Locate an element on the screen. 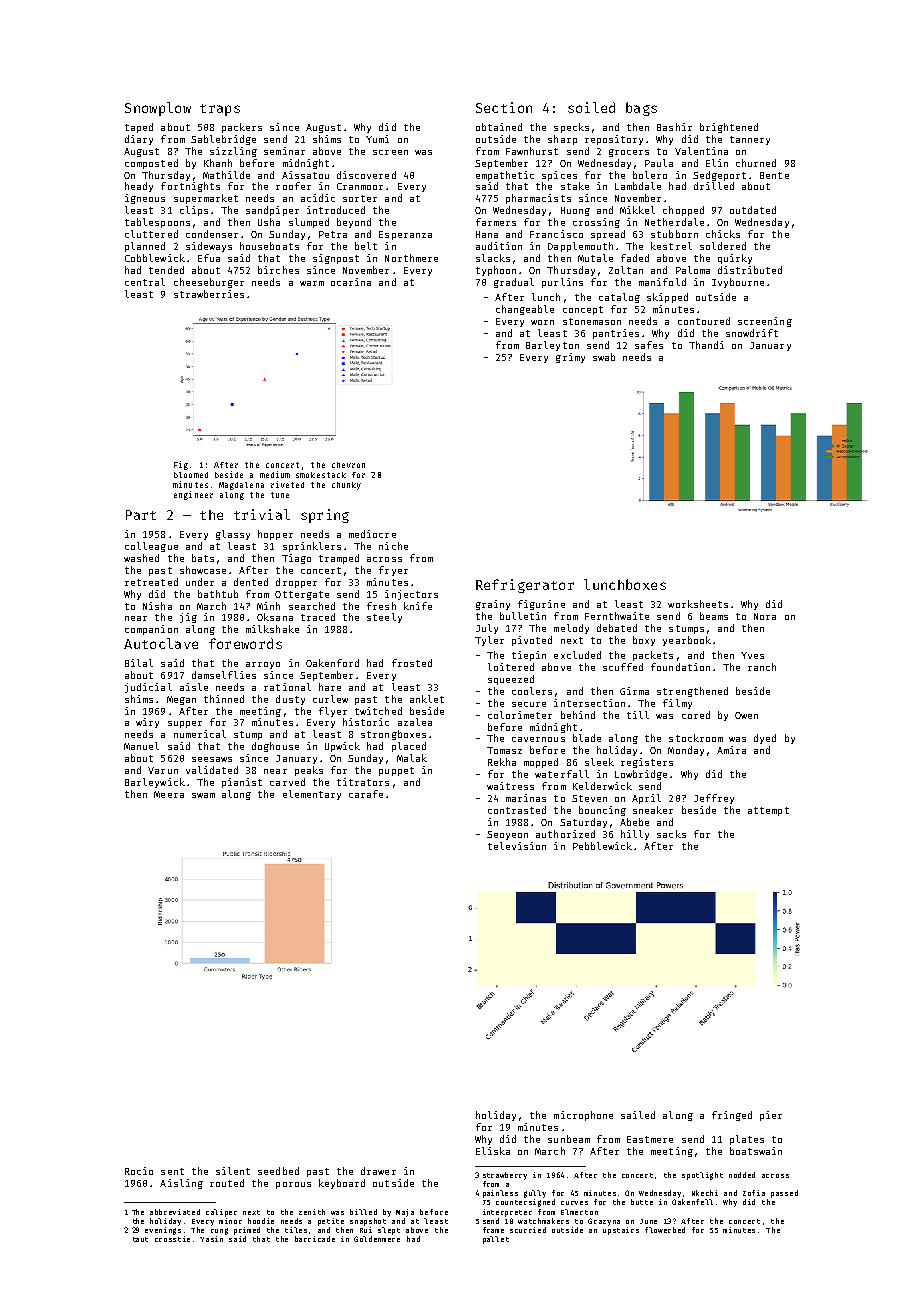 Image resolution: width=924 pixels, height=1308 pixels. Goldenmere is located at coordinates (377, 1239).
